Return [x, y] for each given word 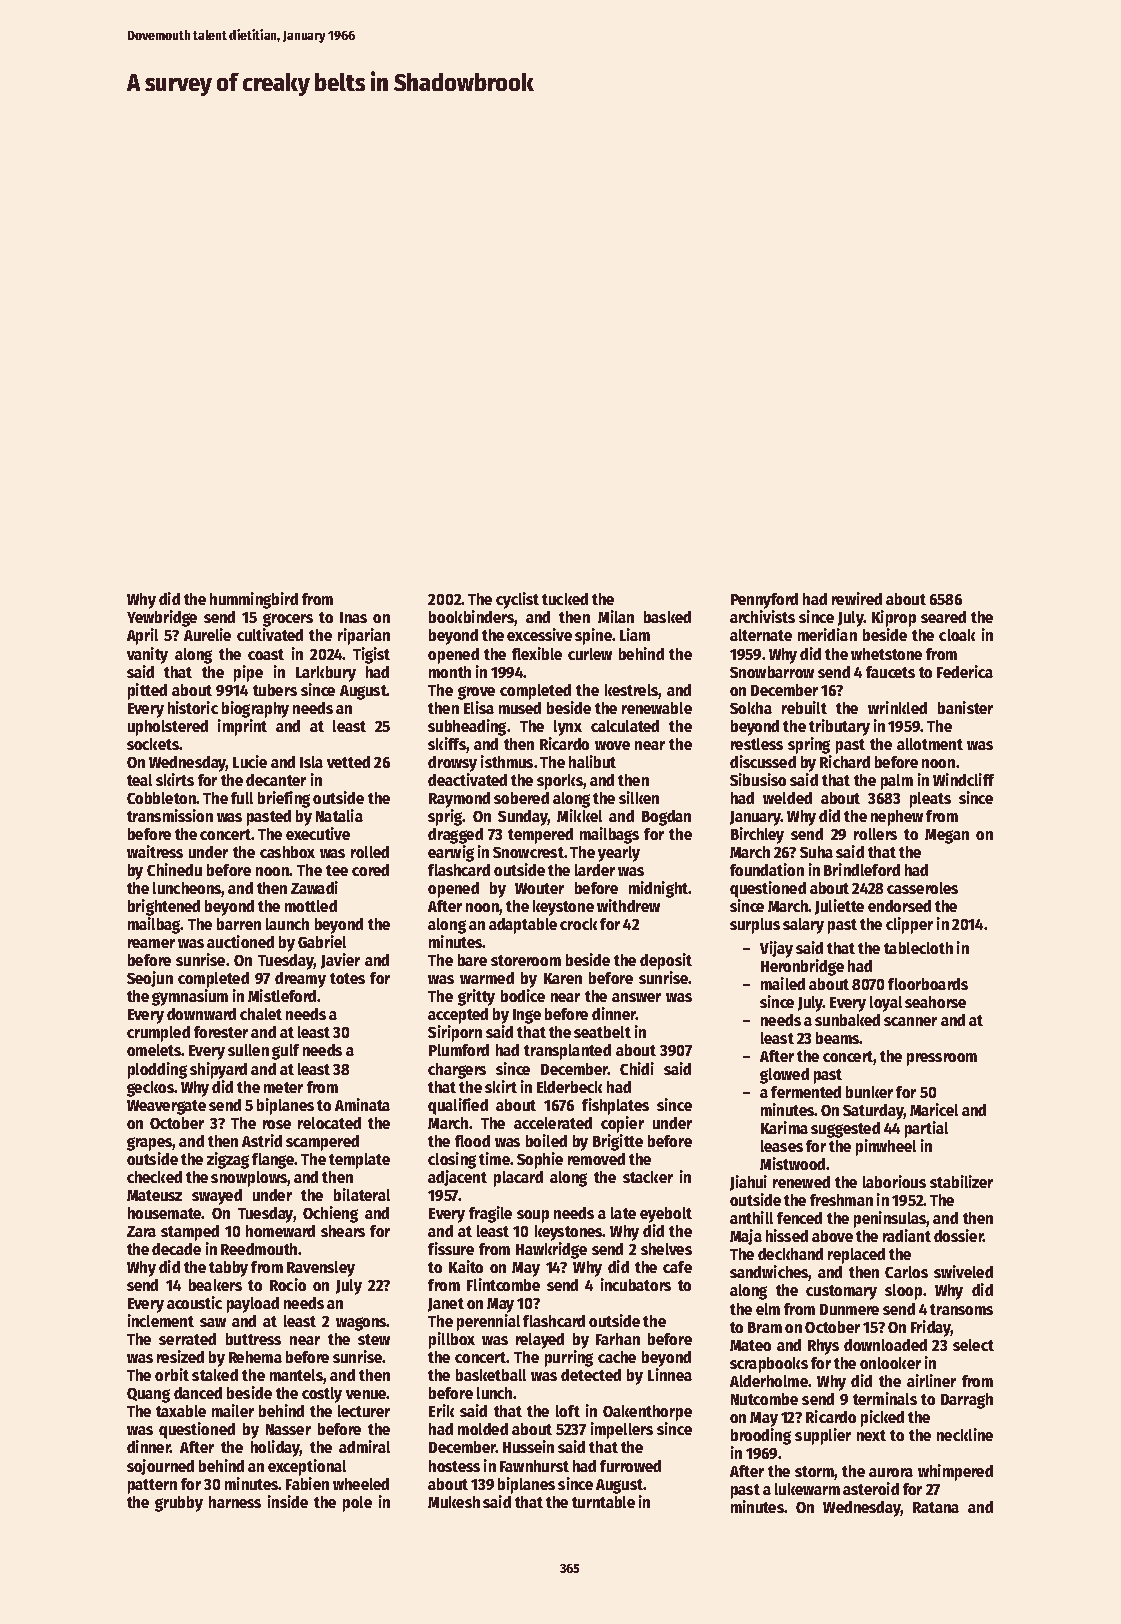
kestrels [632, 691]
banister [965, 707]
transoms [961, 1309]
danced [198, 1393]
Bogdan [666, 818]
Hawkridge [551, 1250]
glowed [784, 1076]
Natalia [339, 815]
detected [591, 1375]
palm [897, 782]
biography [255, 709]
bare [472, 960]
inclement [161, 1320]
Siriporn [455, 1033]
